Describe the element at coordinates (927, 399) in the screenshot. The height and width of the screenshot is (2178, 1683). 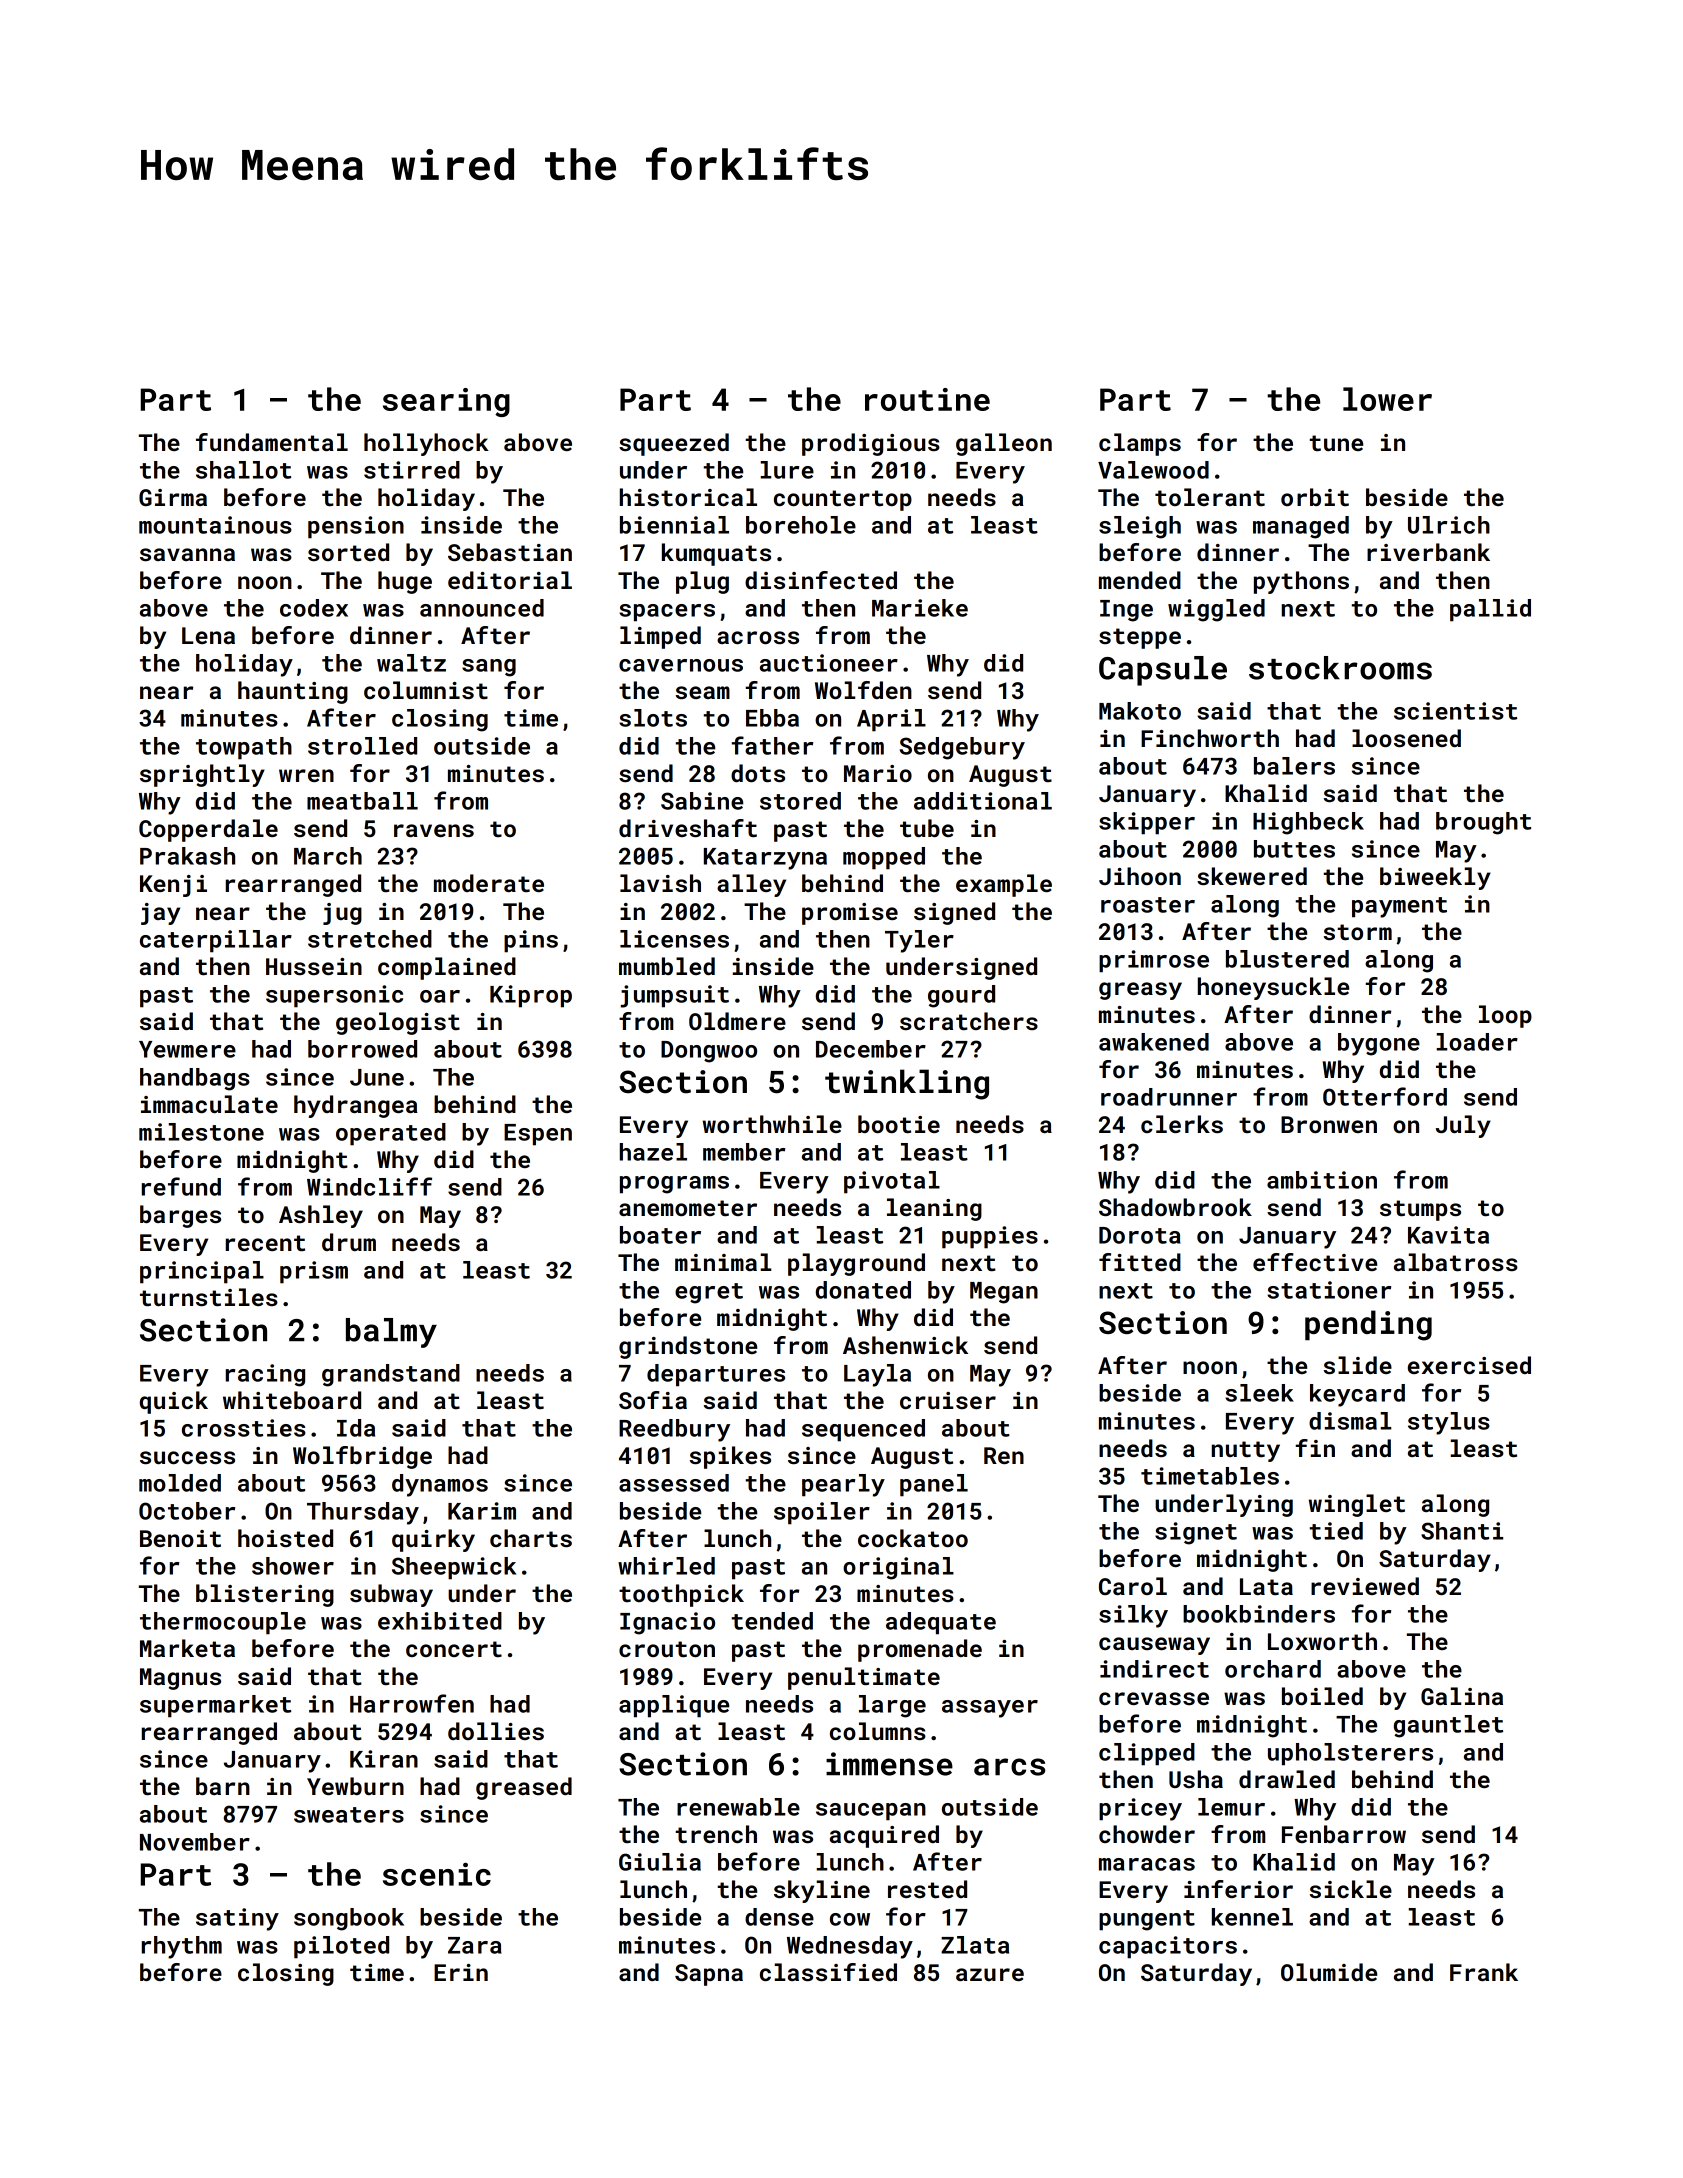
I see `routine` at that location.
